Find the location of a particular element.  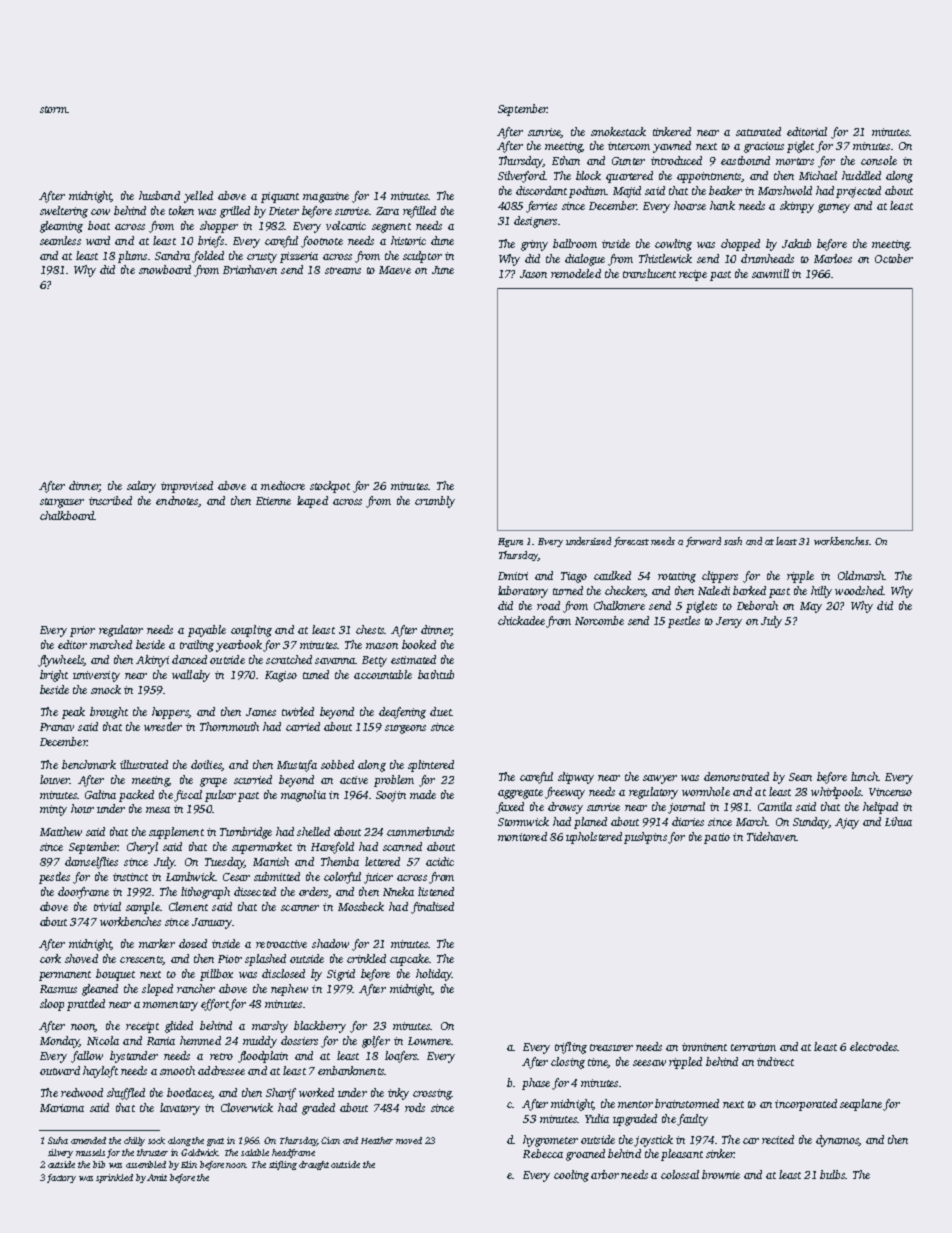

translucent is located at coordinates (649, 273).
